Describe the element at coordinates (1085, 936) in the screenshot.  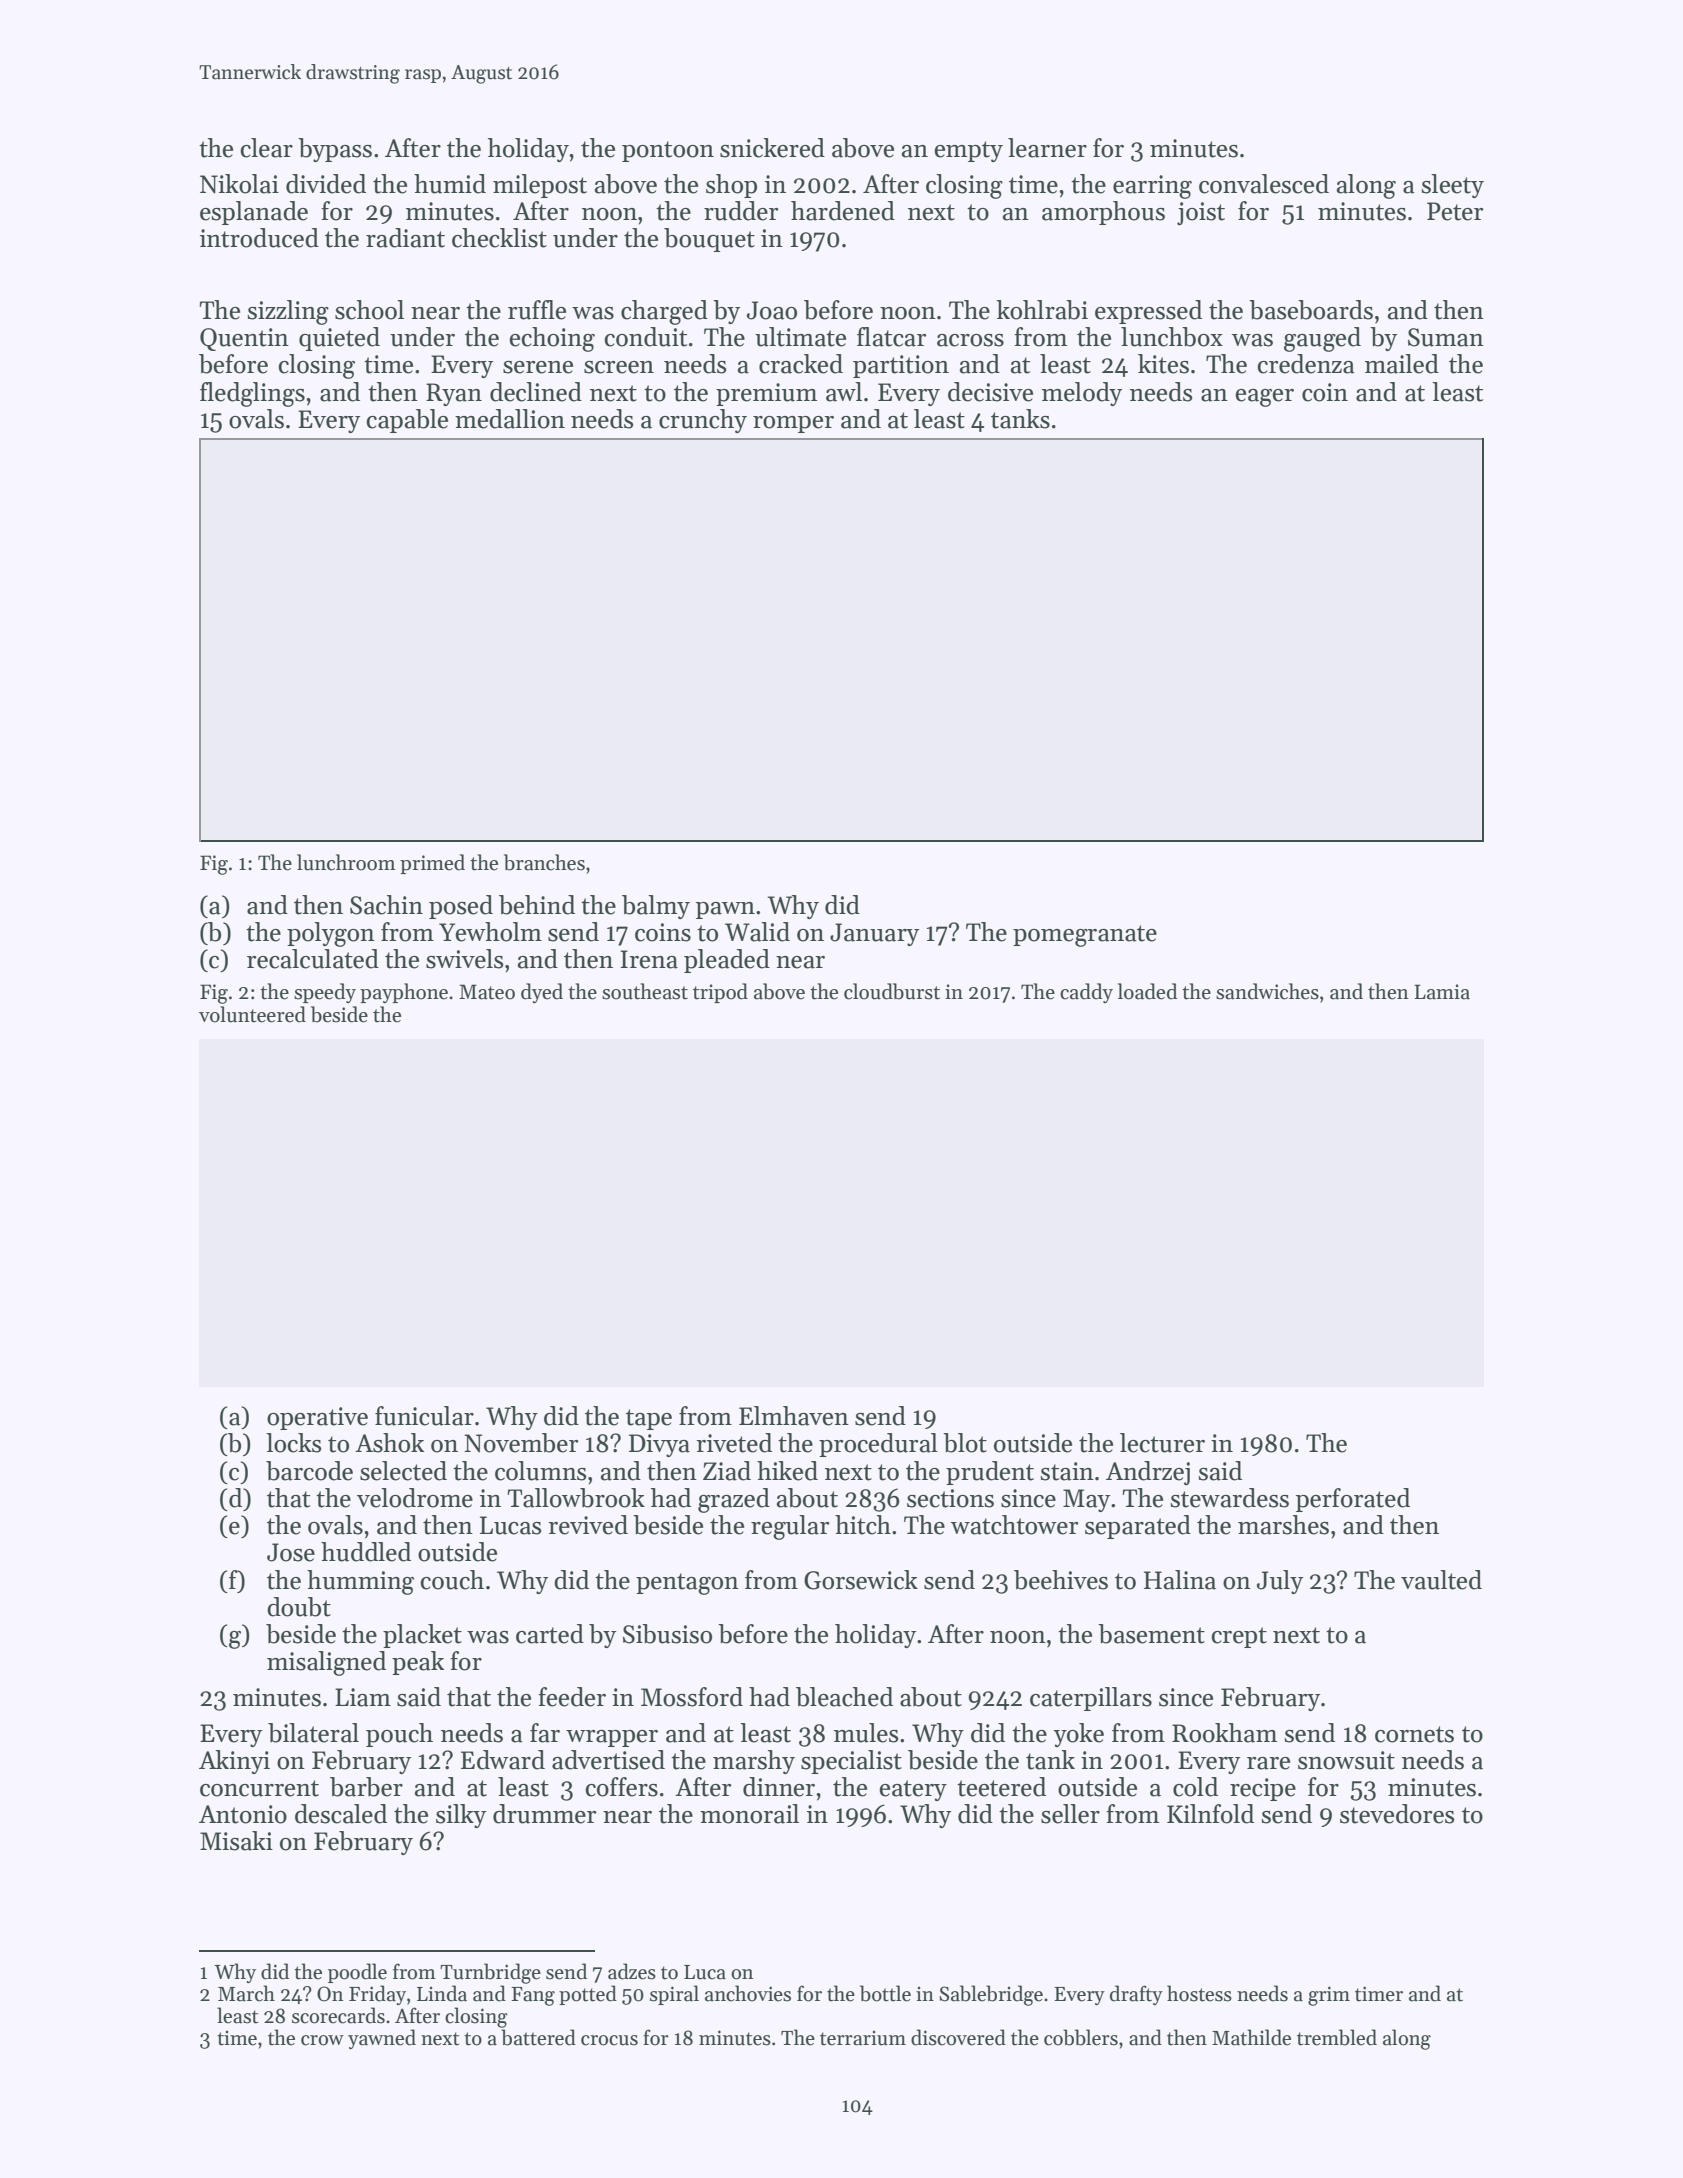
I see `pomegranate` at that location.
